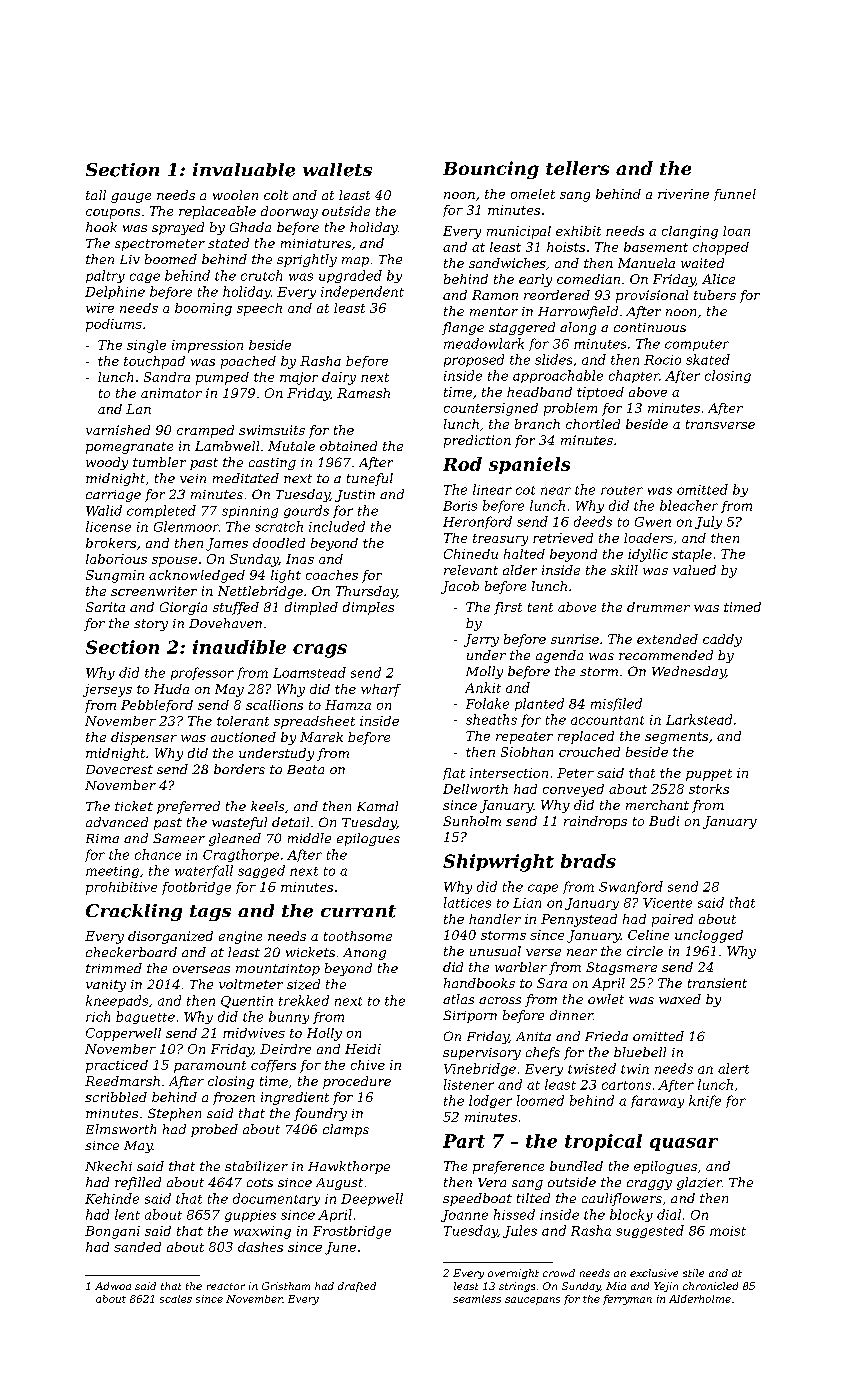 The image size is (849, 1400). Describe the element at coordinates (495, 919) in the document. I see `handler` at that location.
